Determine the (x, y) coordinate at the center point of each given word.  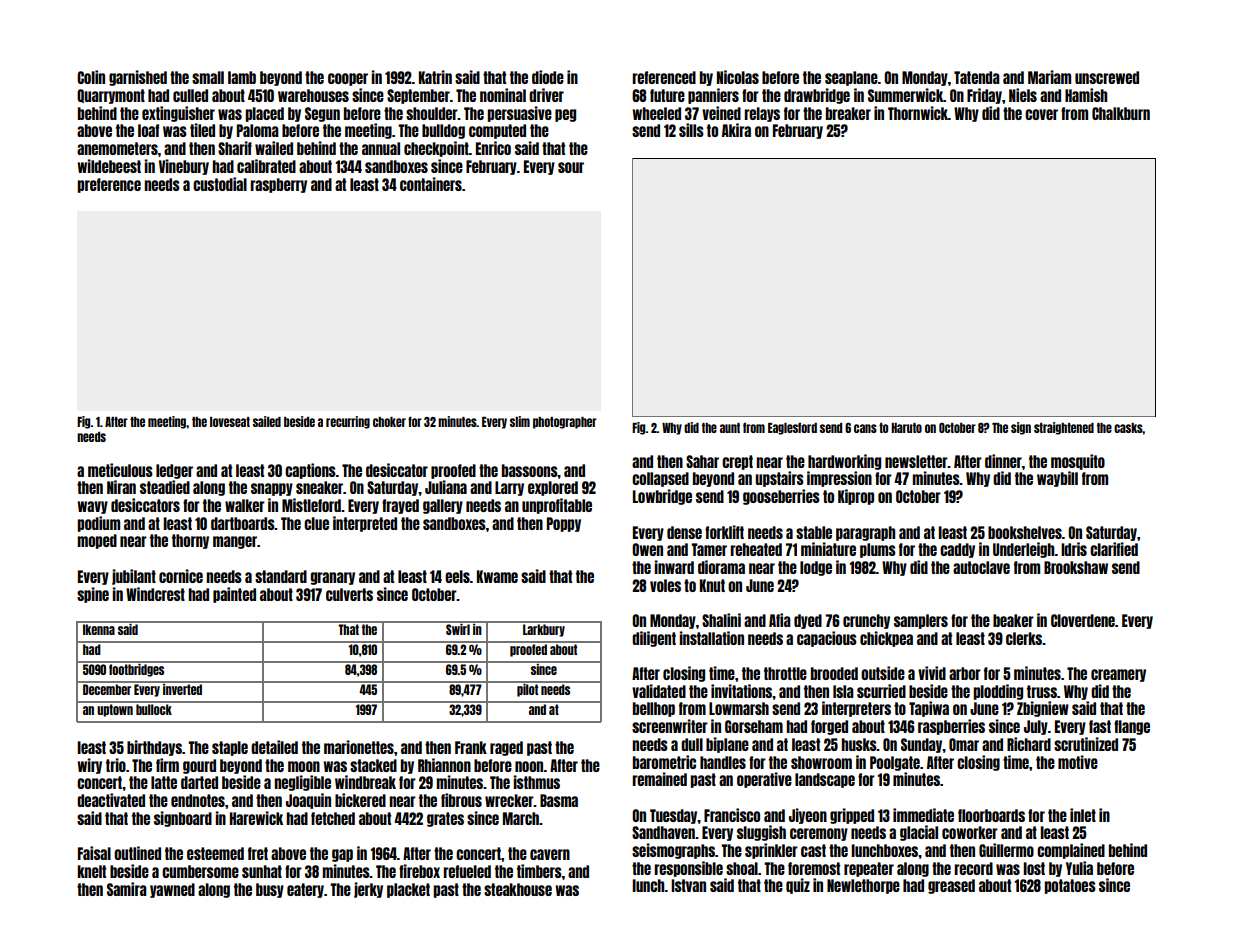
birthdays (154, 748)
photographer (565, 423)
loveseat (230, 422)
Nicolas (738, 77)
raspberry (278, 185)
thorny (190, 541)
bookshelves (1025, 532)
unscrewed (1107, 77)
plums (878, 550)
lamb (242, 77)
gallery (443, 506)
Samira (127, 889)
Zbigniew (1043, 709)
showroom (821, 762)
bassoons (530, 470)
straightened (1064, 428)
